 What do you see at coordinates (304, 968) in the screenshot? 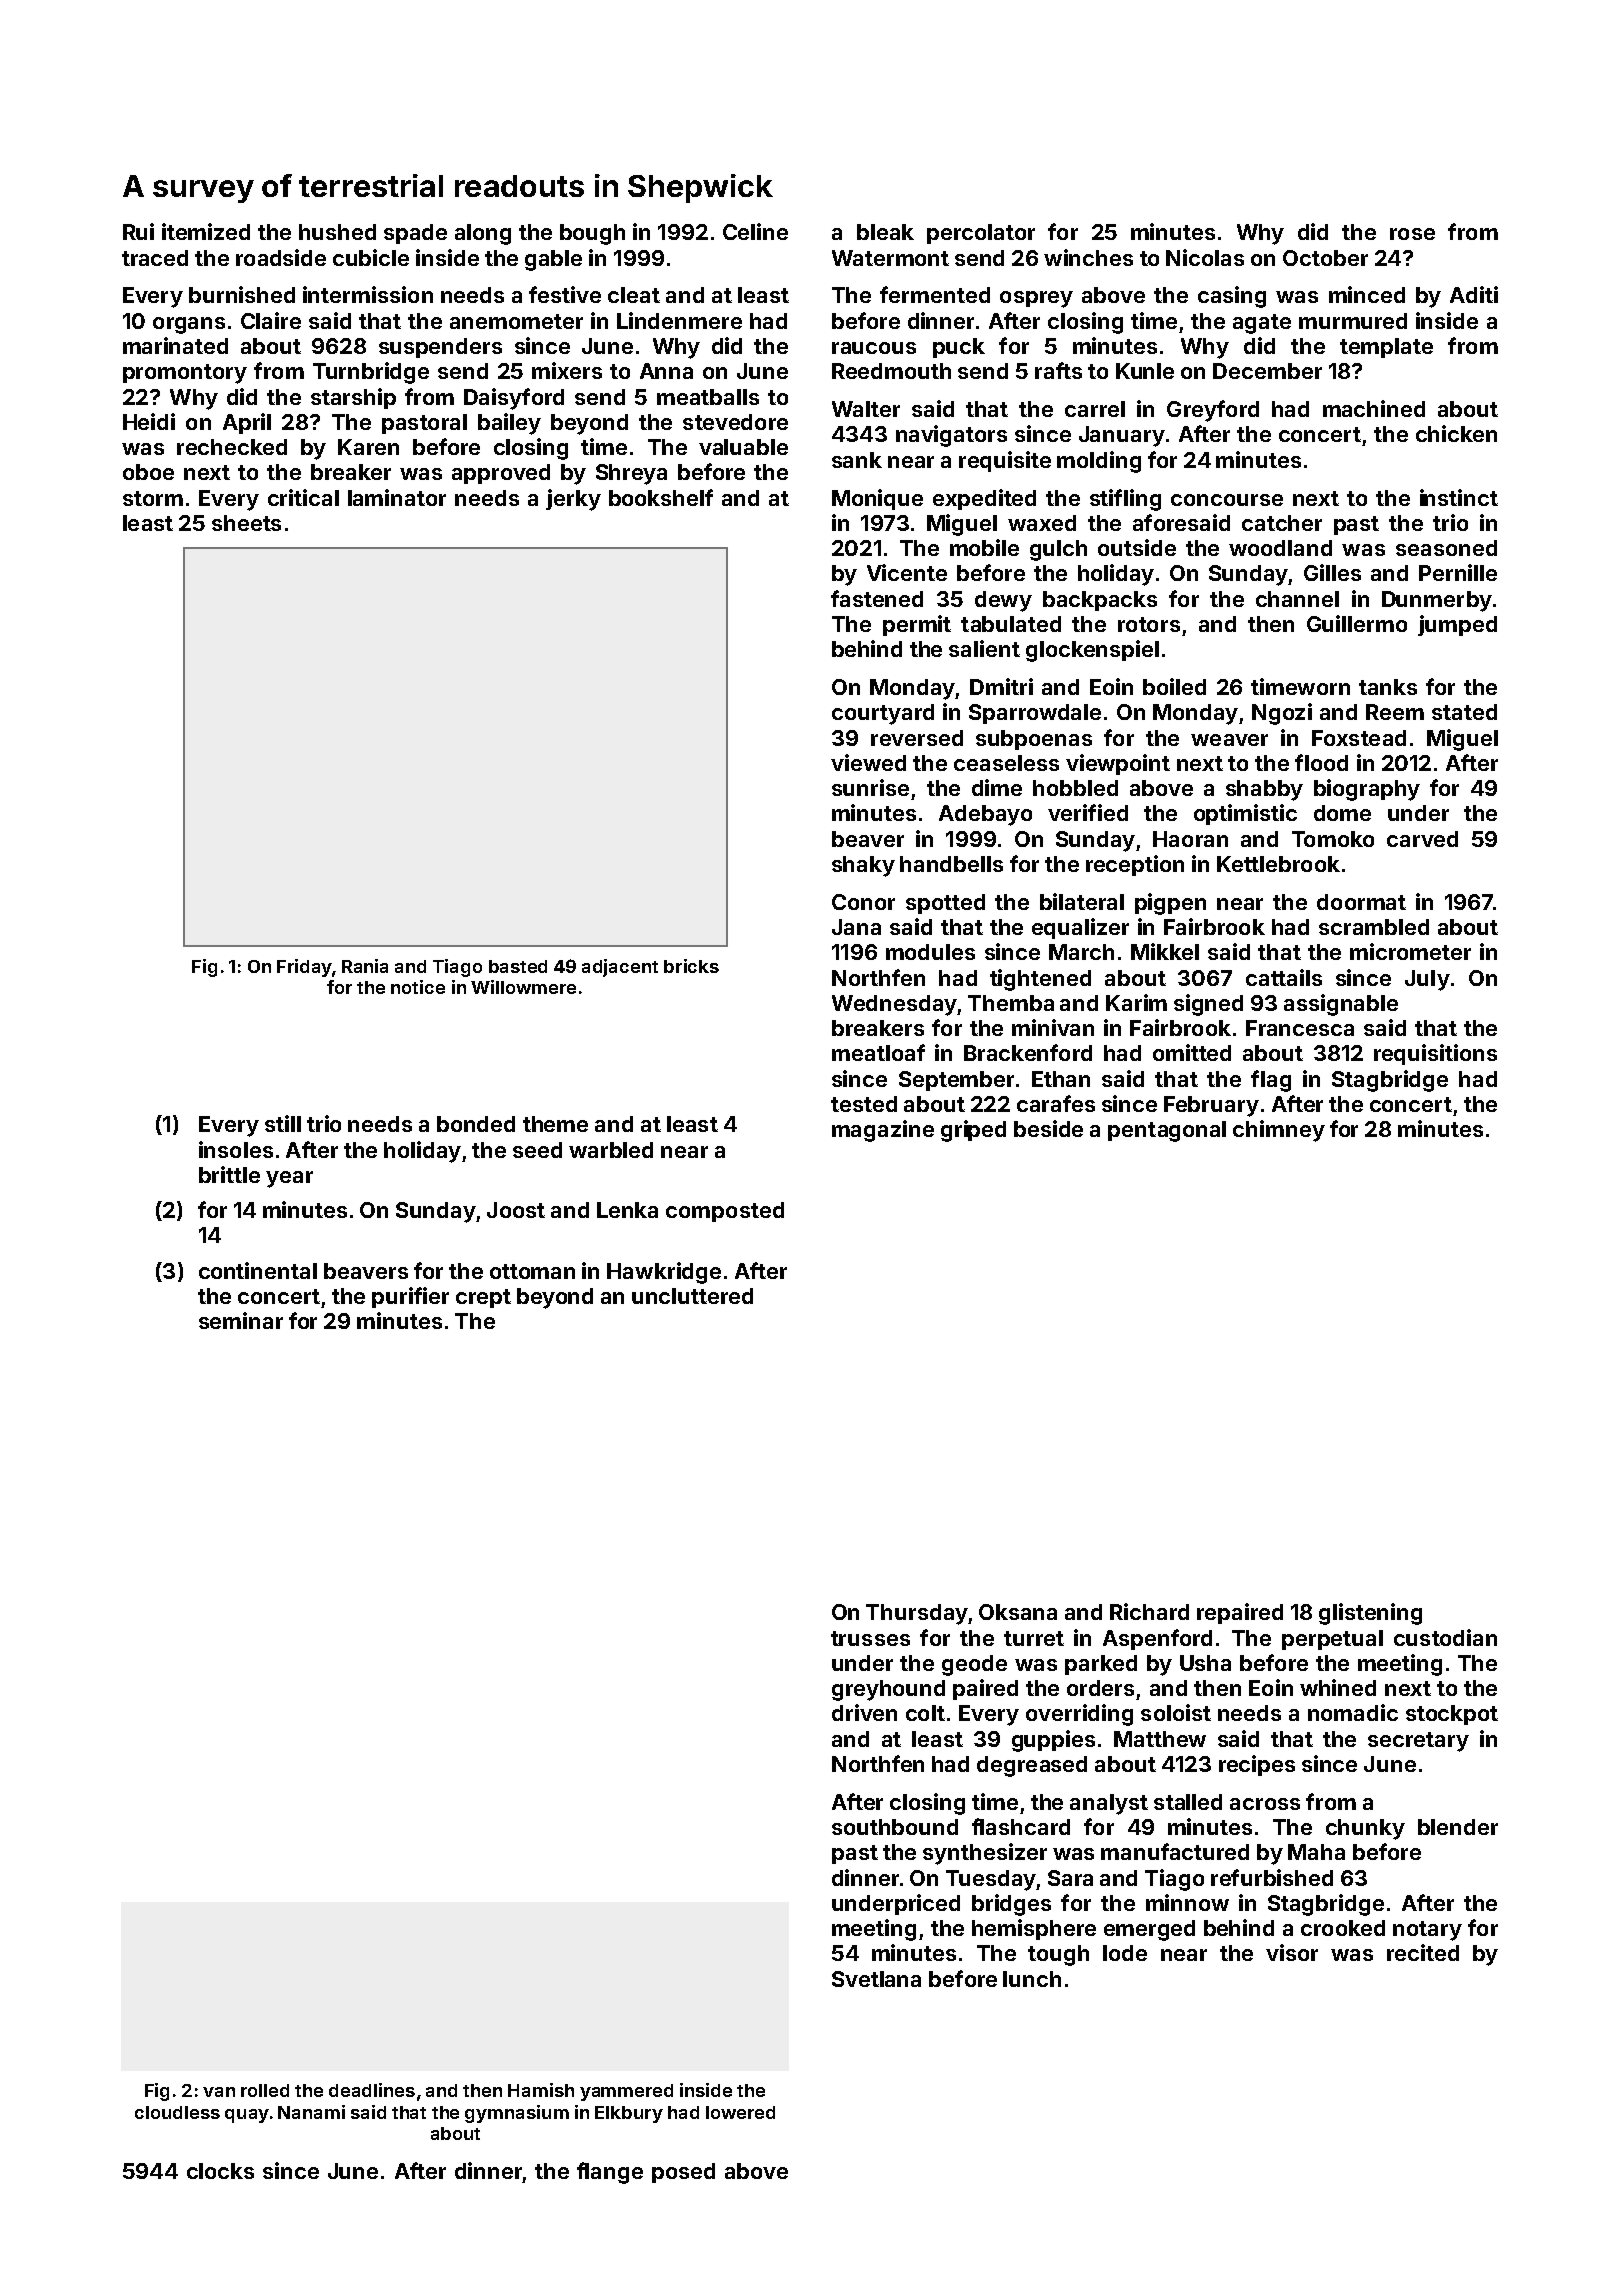
I see `Friday` at bounding box center [304, 968].
